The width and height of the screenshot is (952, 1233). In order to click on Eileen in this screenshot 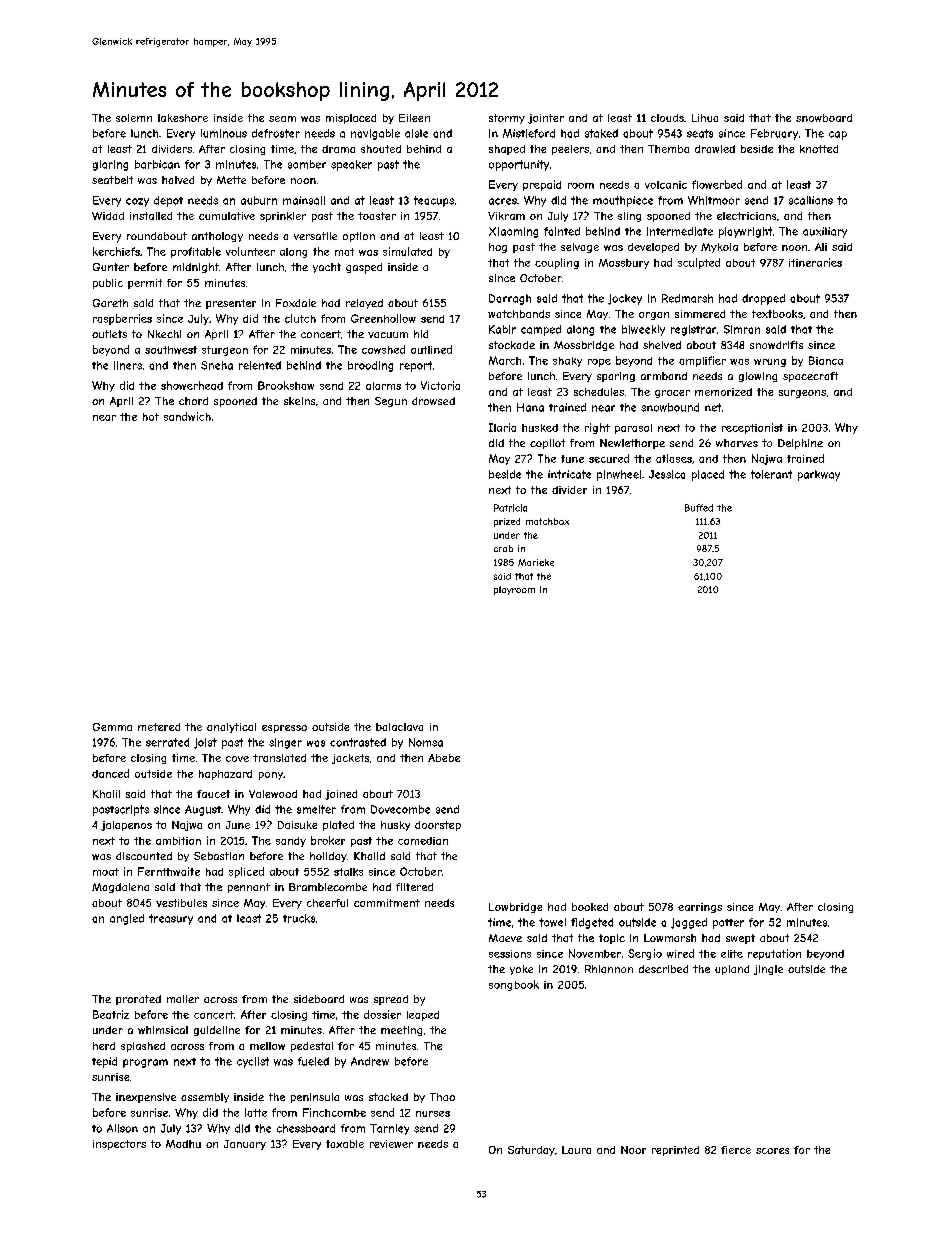, I will do `click(414, 118)`.
